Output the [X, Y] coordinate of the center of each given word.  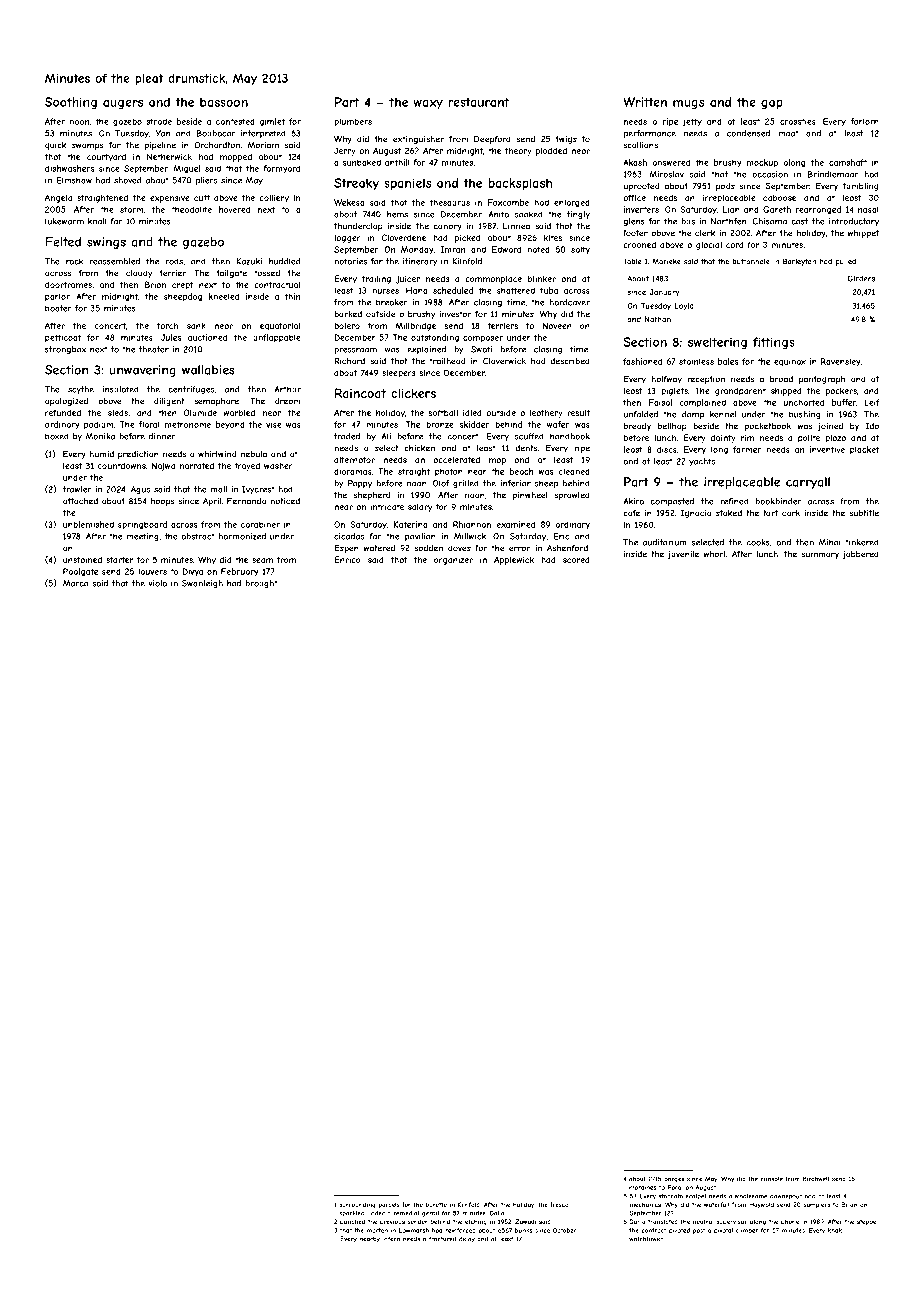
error [520, 549]
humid [101, 454]
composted [672, 502]
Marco [76, 583]
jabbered [860, 555]
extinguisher [418, 140]
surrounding [357, 1205]
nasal [868, 209]
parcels [389, 1205]
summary [820, 555]
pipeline [160, 146]
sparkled [351, 1214]
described [570, 361]
